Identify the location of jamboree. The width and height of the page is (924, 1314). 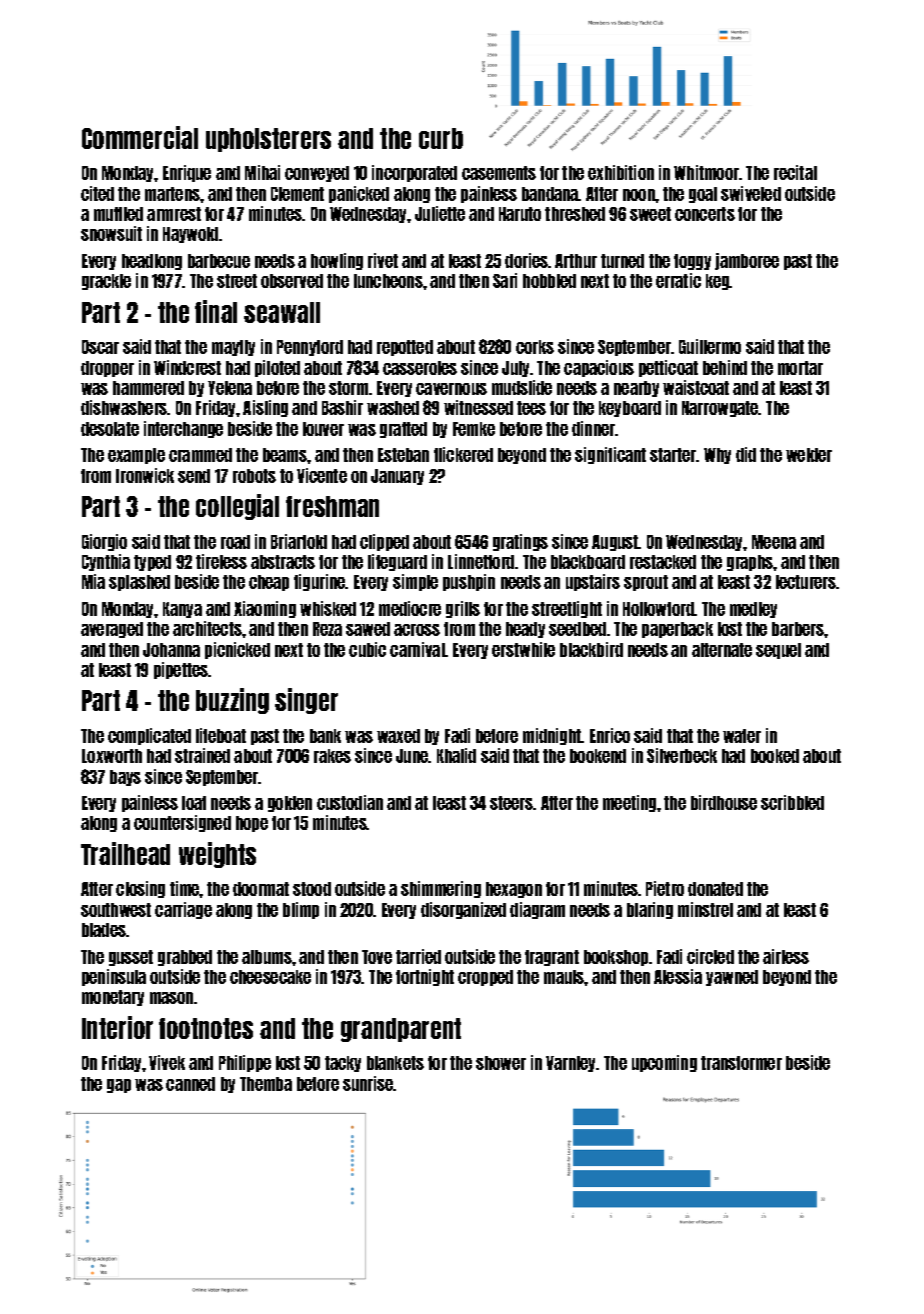
(747, 261).
